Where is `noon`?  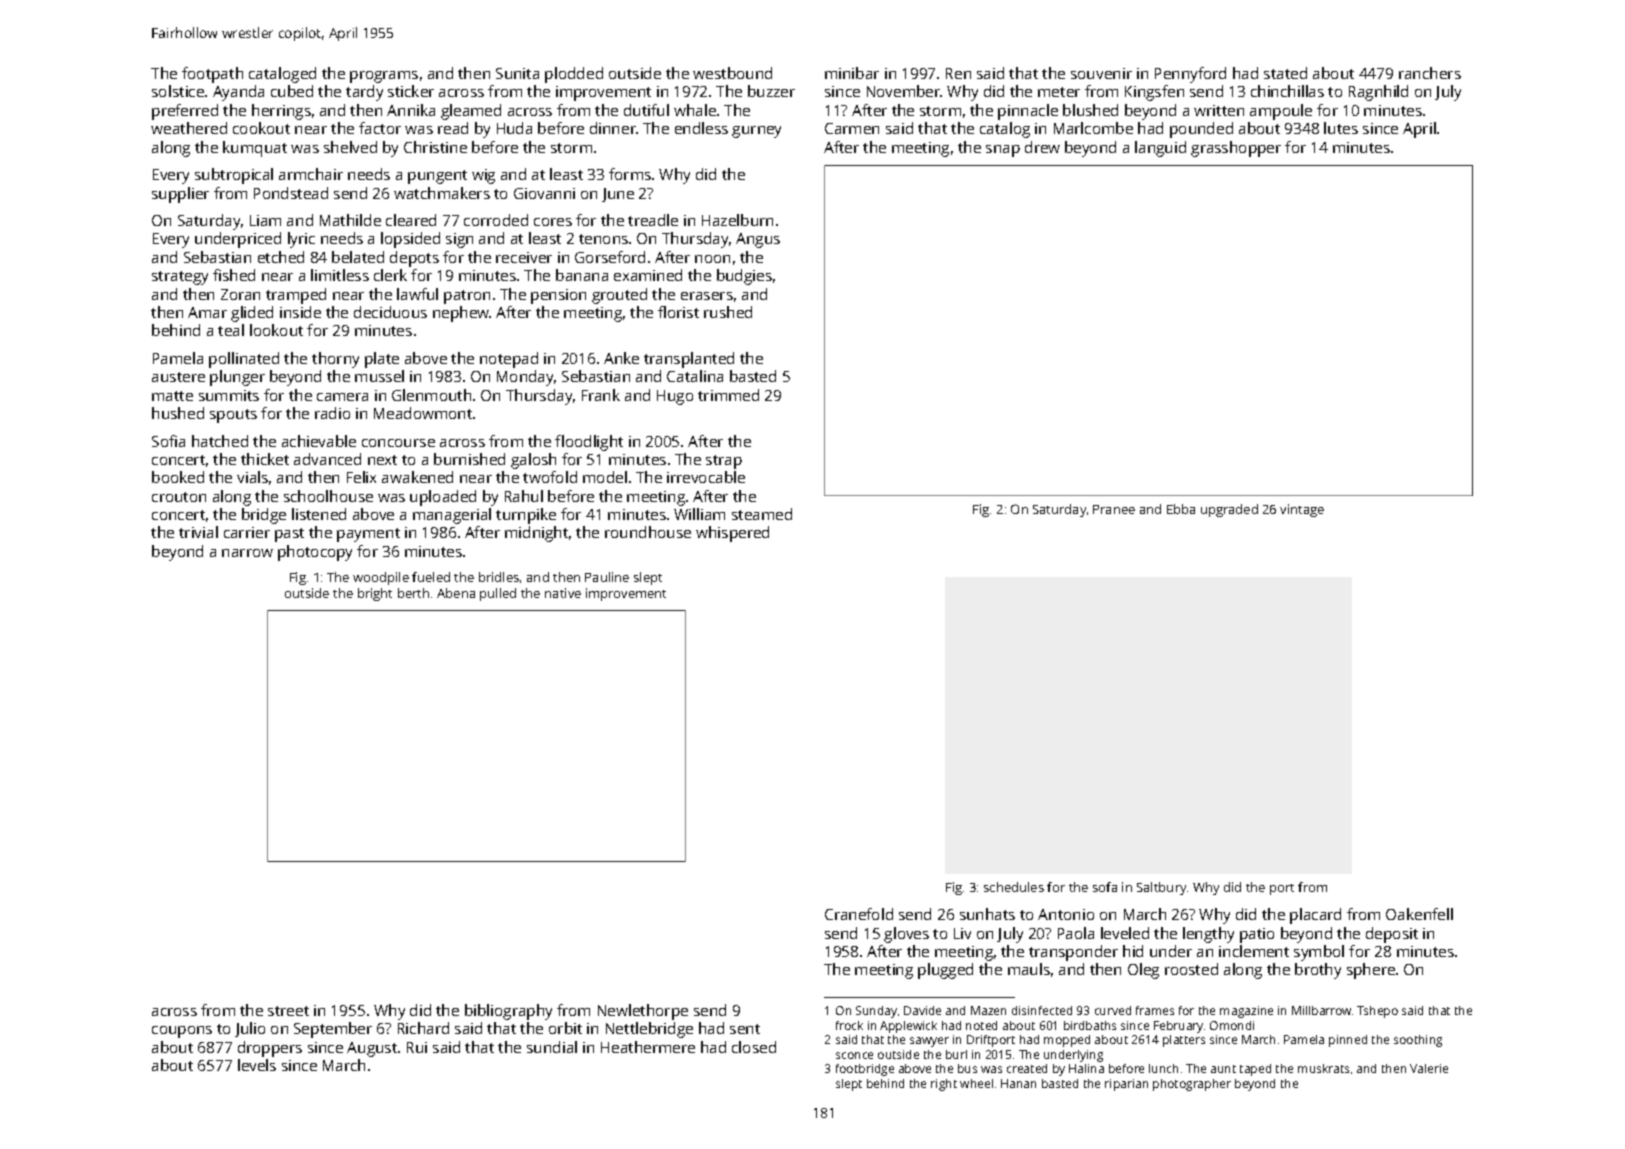 noon is located at coordinates (712, 259).
